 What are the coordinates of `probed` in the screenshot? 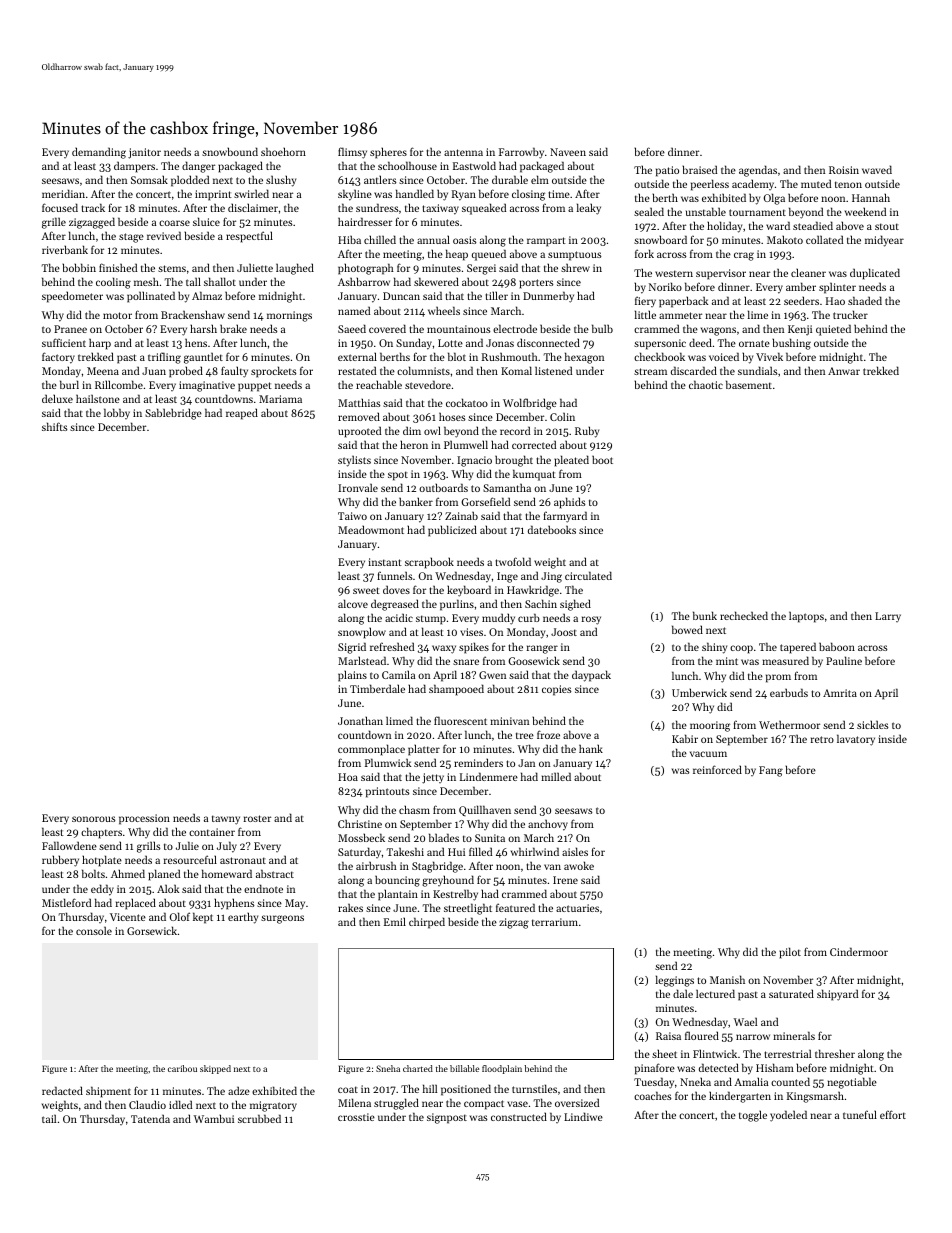 It's located at (186, 372).
